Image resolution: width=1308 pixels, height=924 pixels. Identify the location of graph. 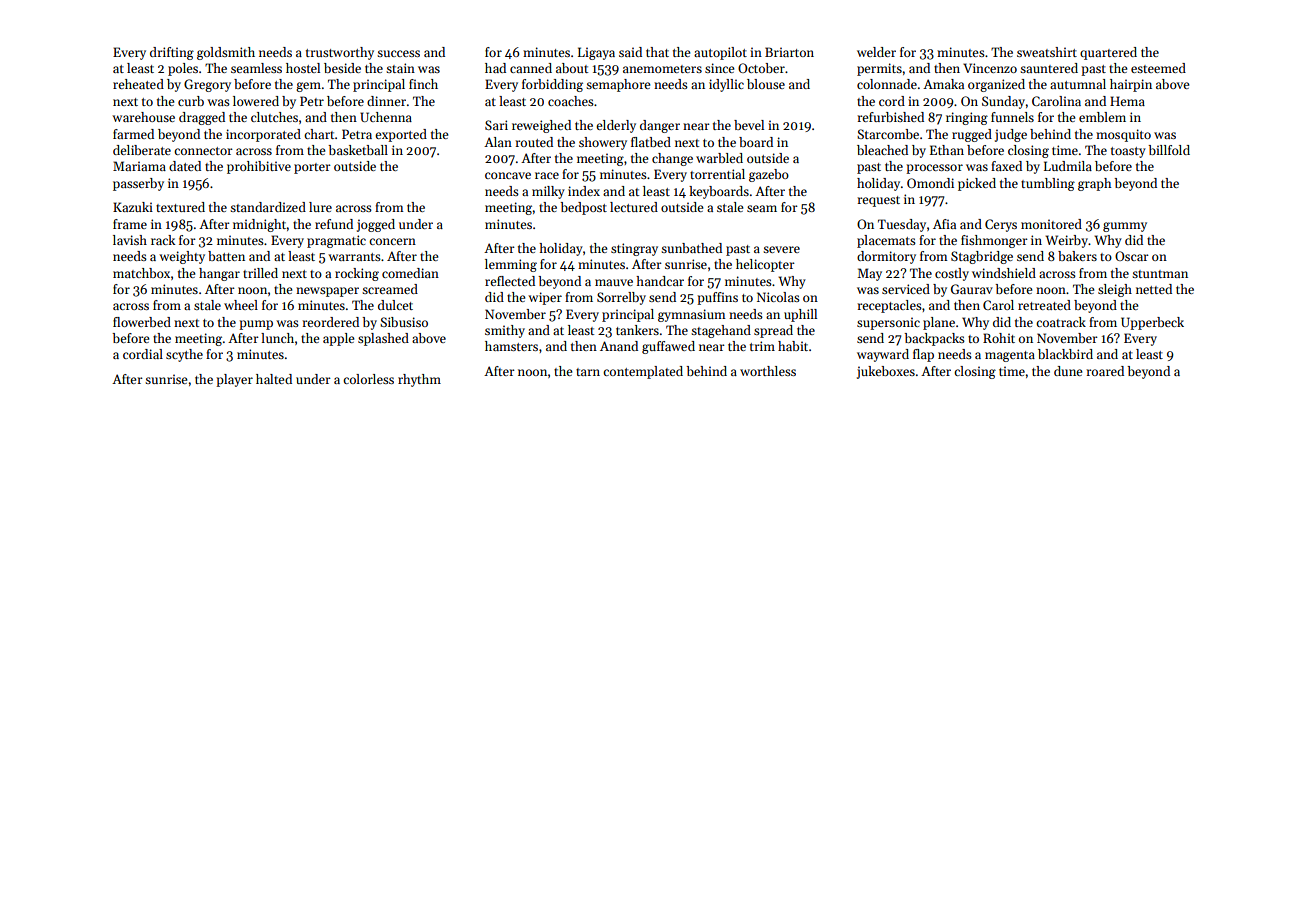
(1095, 184).
